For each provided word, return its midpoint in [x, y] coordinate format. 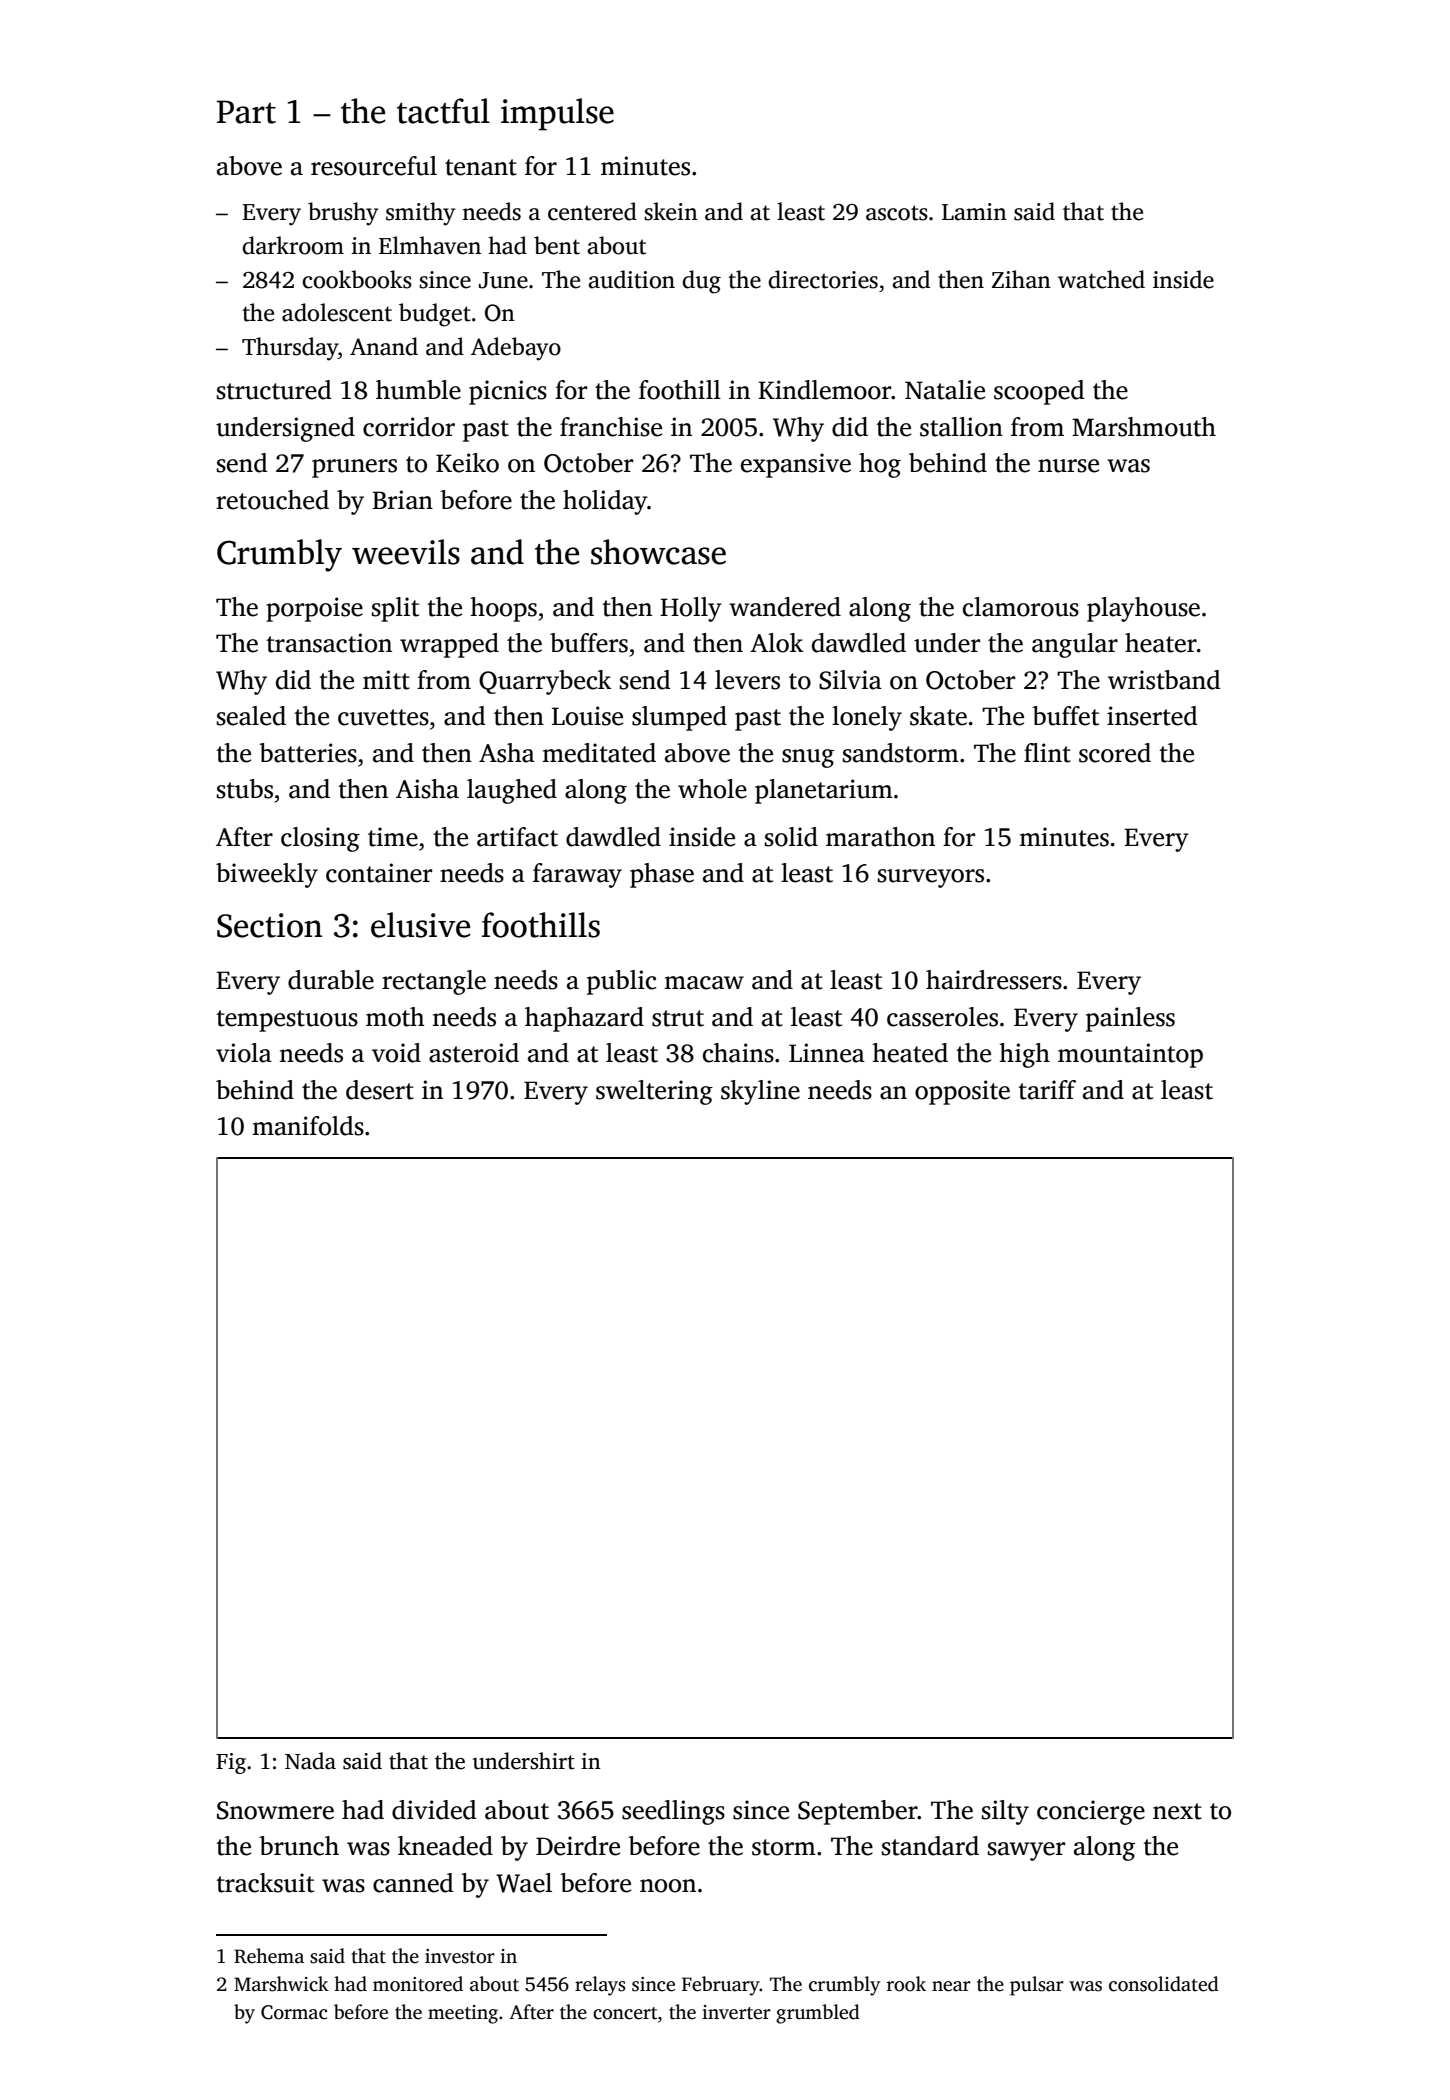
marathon [880, 837]
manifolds [308, 1126]
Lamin [974, 212]
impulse [557, 114]
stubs [245, 789]
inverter [736, 2012]
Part [246, 112]
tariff [1047, 1090]
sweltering [654, 1092]
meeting [463, 2014]
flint [1047, 753]
